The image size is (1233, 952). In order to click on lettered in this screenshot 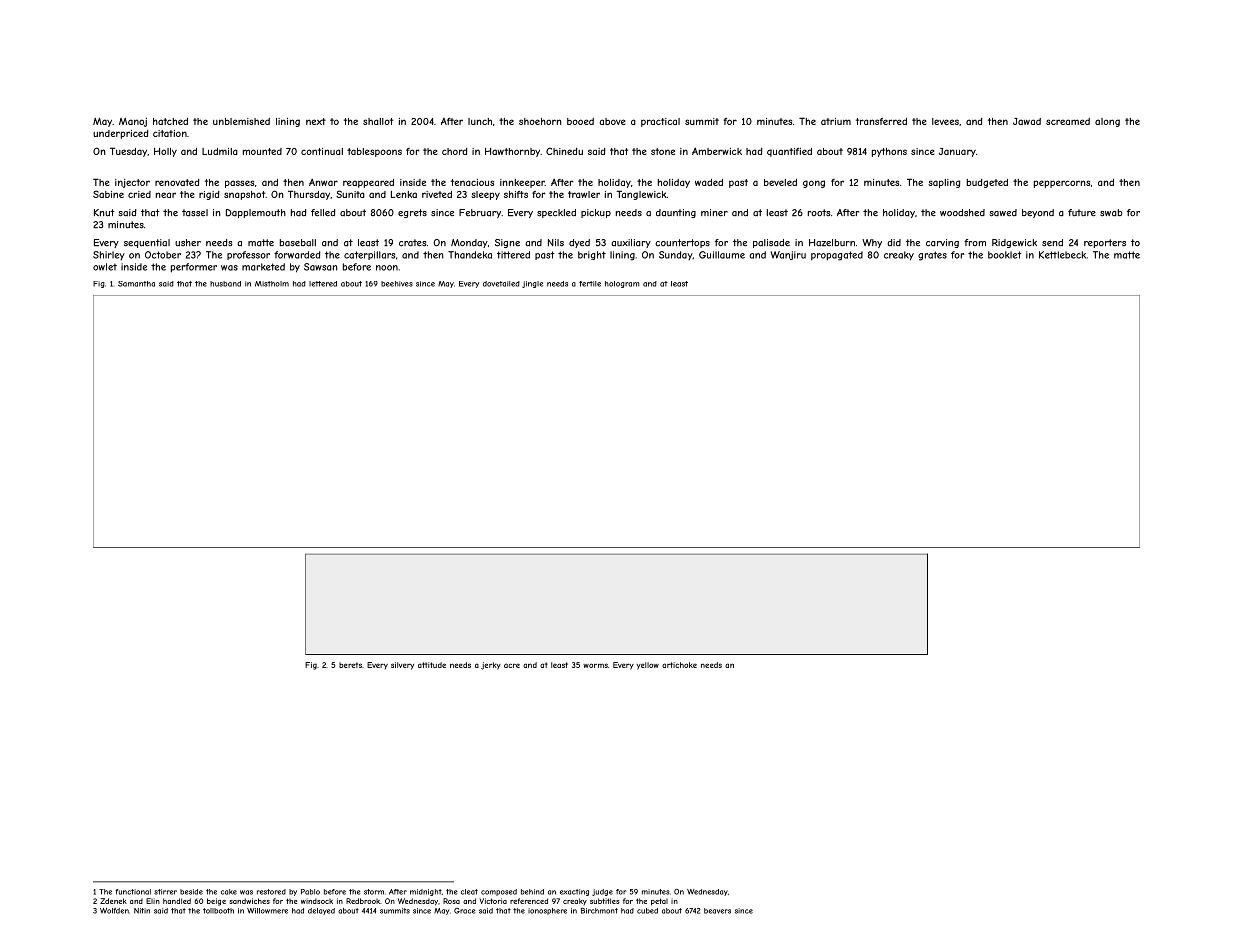, I will do `click(323, 284)`.
